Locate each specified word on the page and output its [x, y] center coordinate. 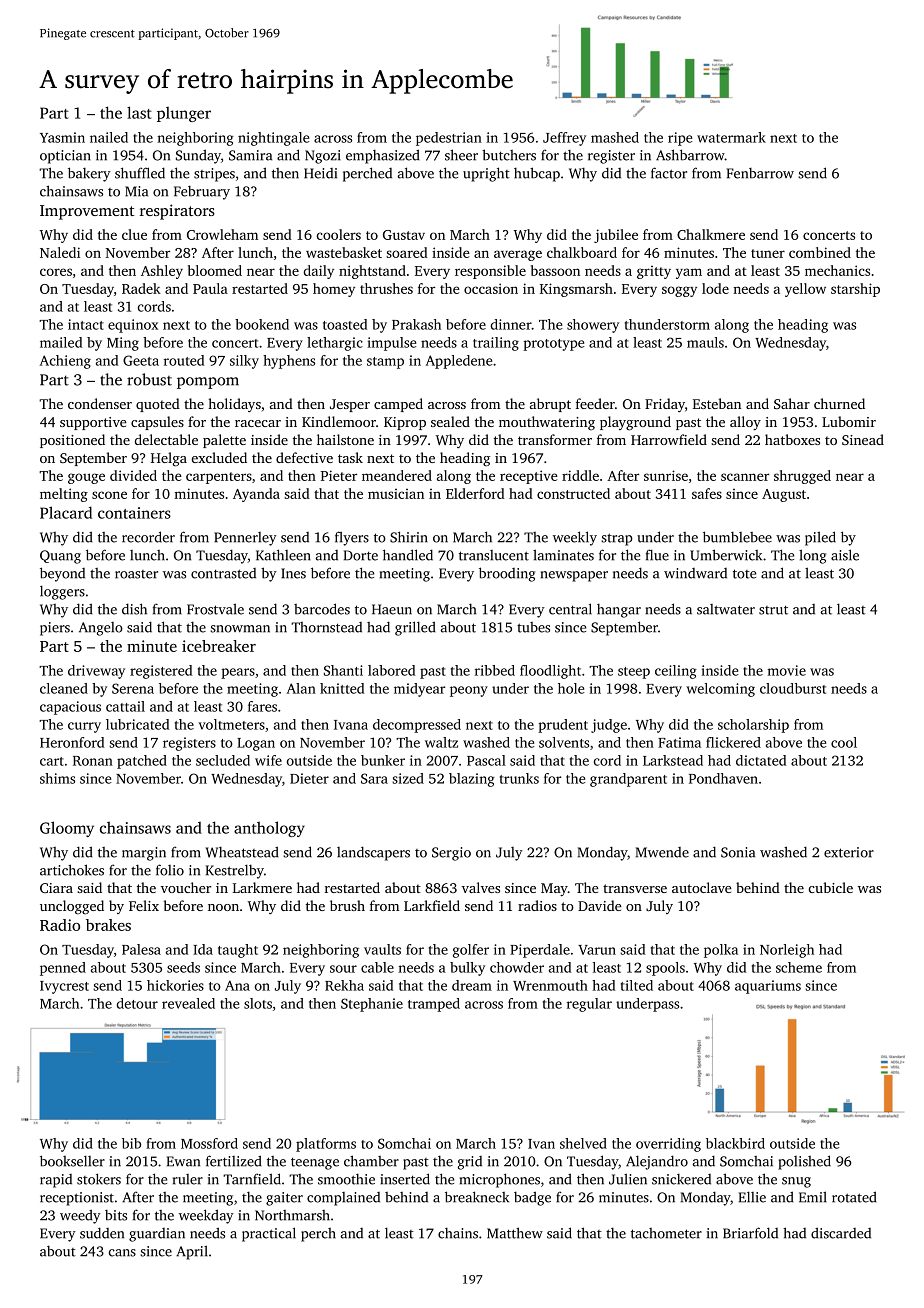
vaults [382, 949]
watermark [731, 137]
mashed [615, 137]
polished [804, 1162]
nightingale [274, 139]
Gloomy [67, 829]
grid [470, 1163]
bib [131, 1143]
